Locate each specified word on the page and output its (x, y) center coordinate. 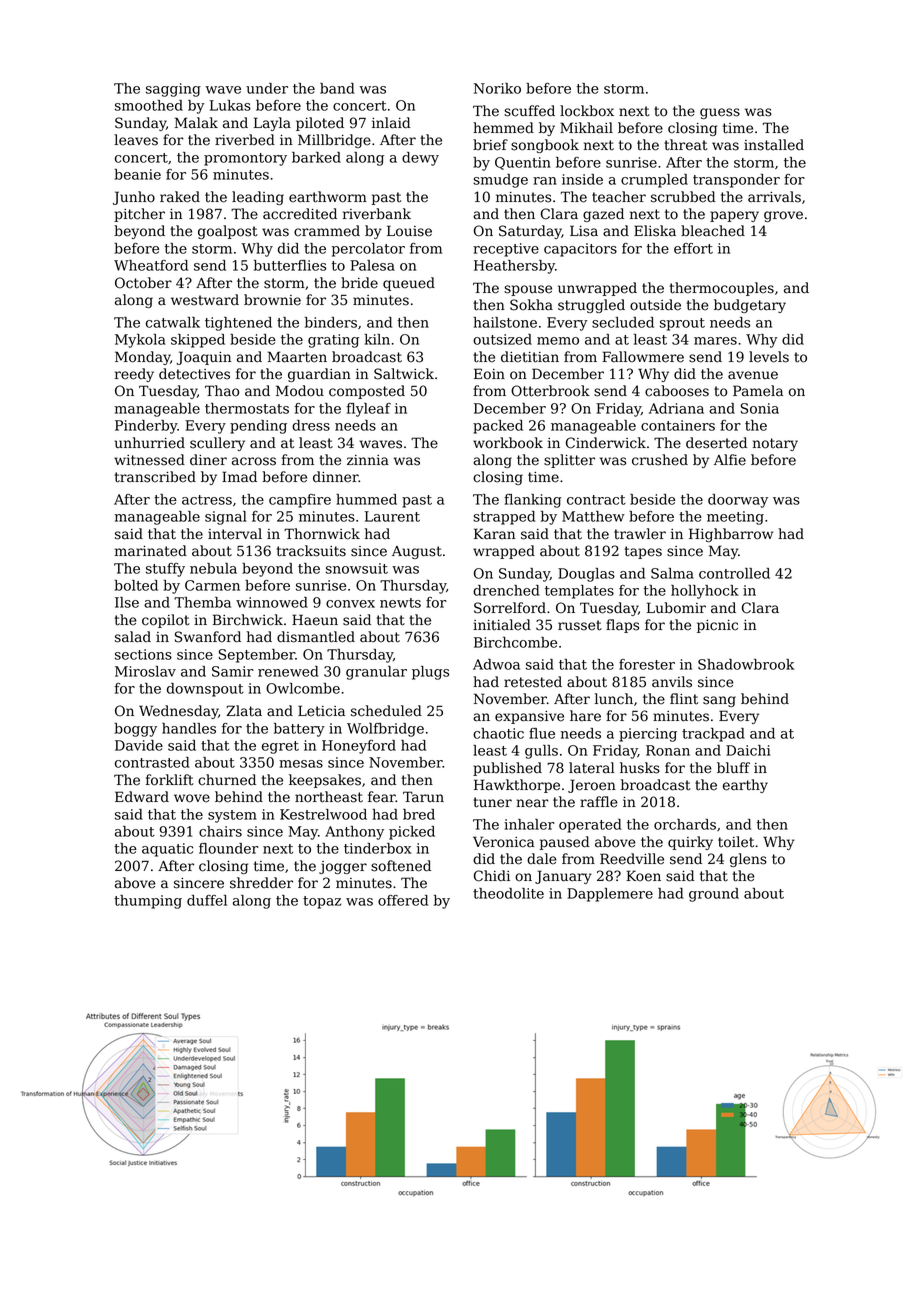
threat (686, 145)
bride (359, 283)
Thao (222, 391)
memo (558, 341)
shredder (261, 883)
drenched (506, 590)
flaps (622, 626)
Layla (272, 124)
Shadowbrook (746, 664)
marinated (151, 551)
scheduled (386, 711)
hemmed (503, 128)
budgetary (750, 306)
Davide (139, 745)
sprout (682, 324)
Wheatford (151, 265)
